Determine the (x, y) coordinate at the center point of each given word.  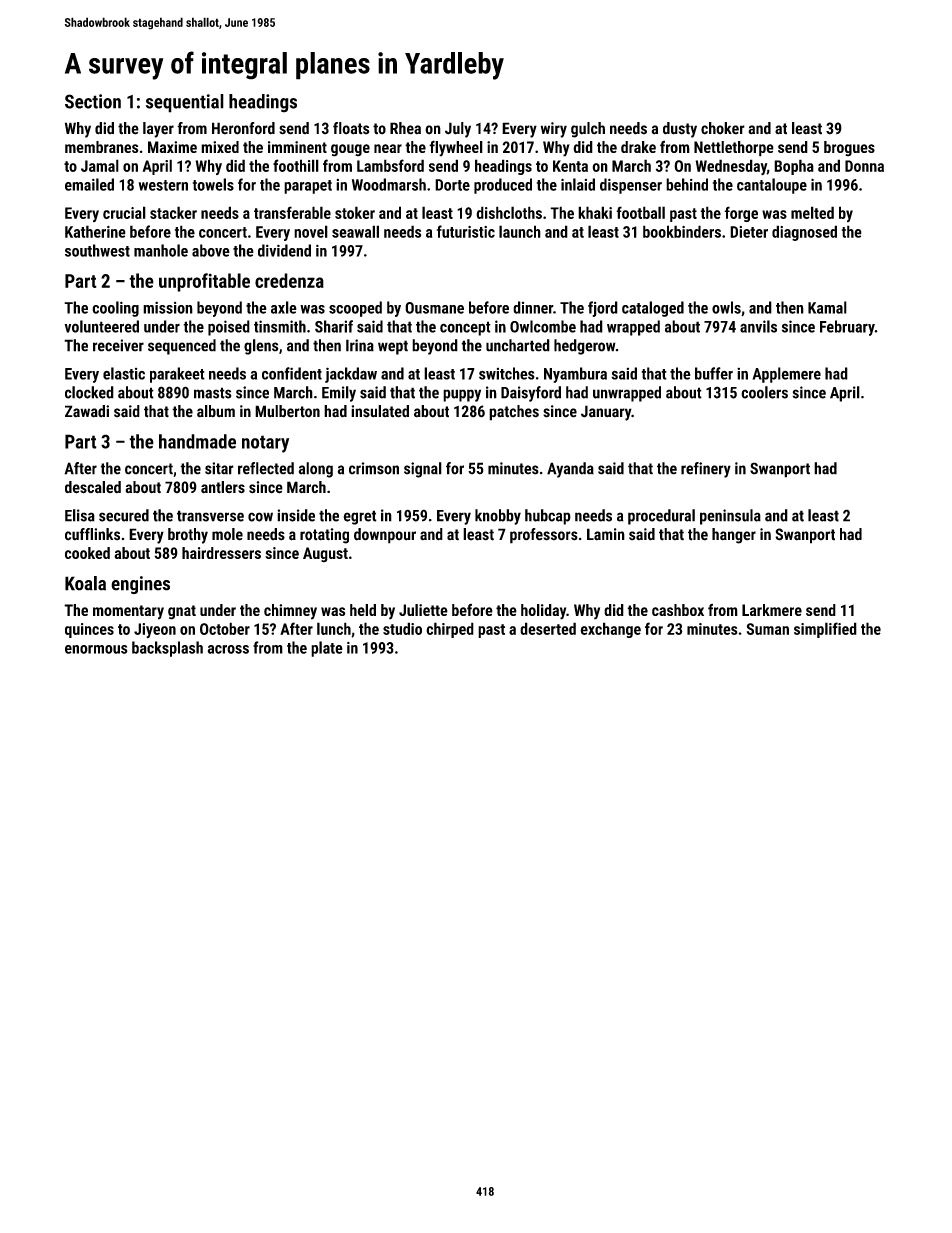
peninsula (730, 517)
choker (723, 128)
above (211, 250)
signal (423, 470)
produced (503, 186)
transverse (210, 516)
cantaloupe (772, 186)
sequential (185, 103)
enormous (96, 649)
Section (93, 101)
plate (327, 649)
